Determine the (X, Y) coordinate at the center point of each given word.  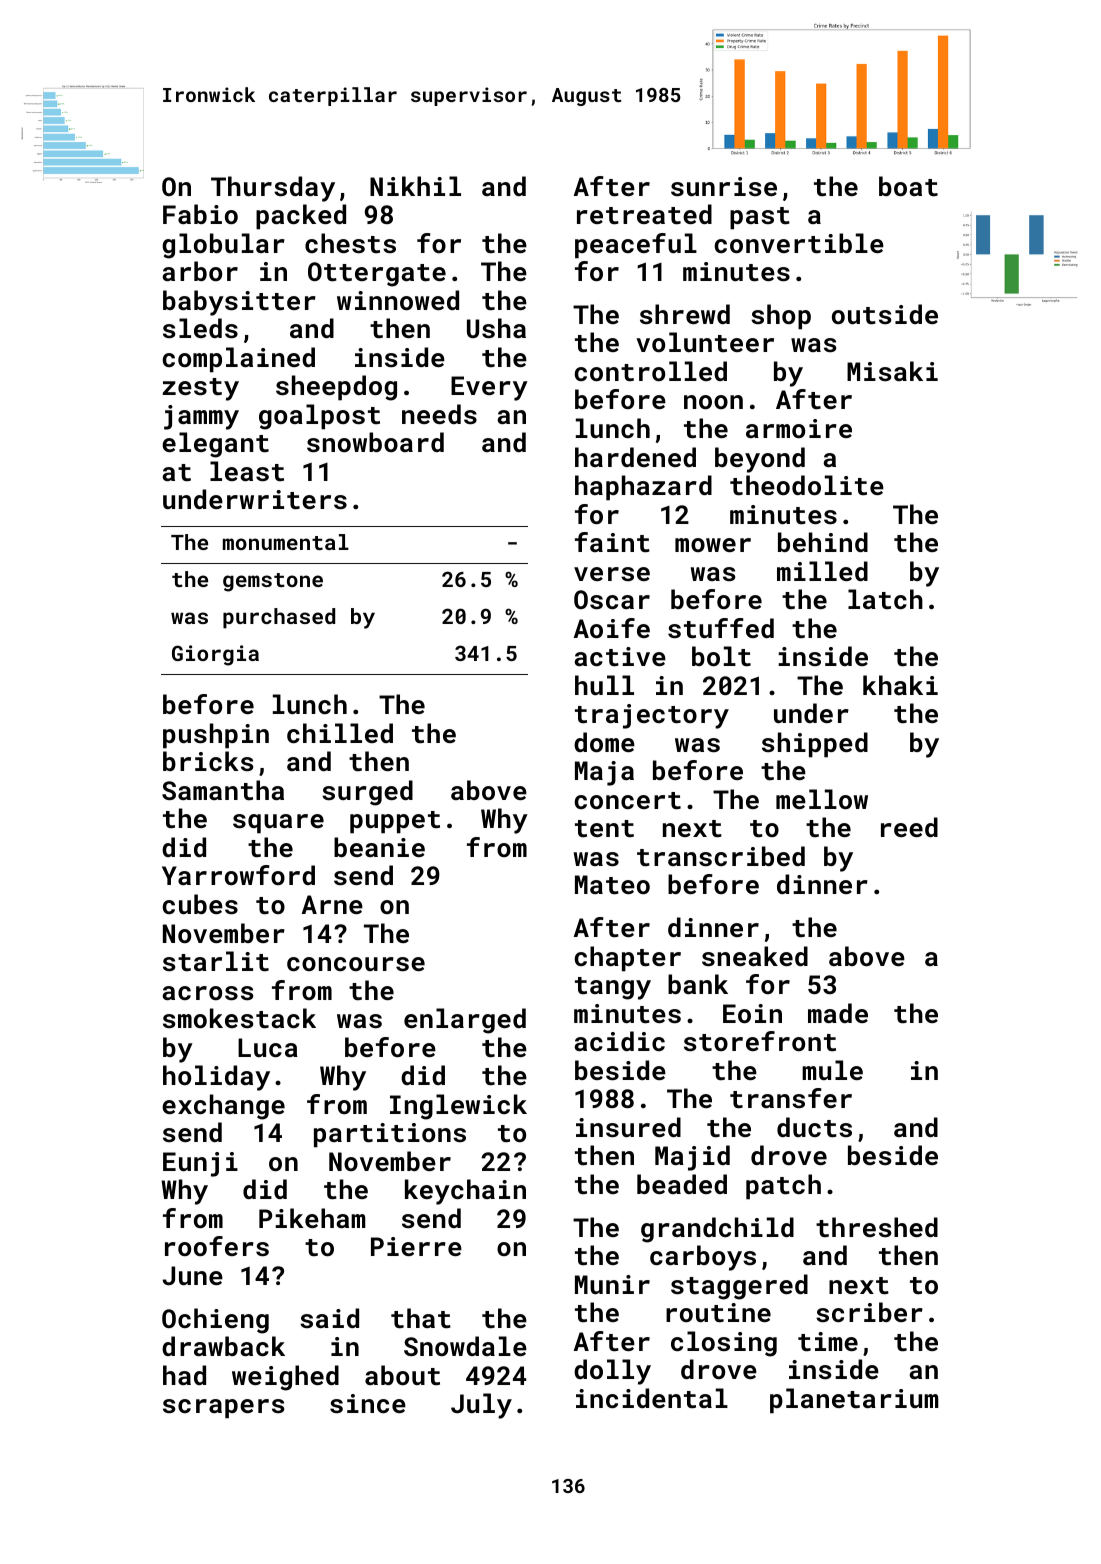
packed (301, 217)
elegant (215, 445)
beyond (760, 460)
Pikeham (312, 1218)
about (402, 1375)
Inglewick (458, 1107)
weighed (285, 1378)
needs (439, 414)
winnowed (398, 300)
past (760, 218)
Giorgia (215, 655)
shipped (815, 745)
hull (604, 685)
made (838, 1013)
